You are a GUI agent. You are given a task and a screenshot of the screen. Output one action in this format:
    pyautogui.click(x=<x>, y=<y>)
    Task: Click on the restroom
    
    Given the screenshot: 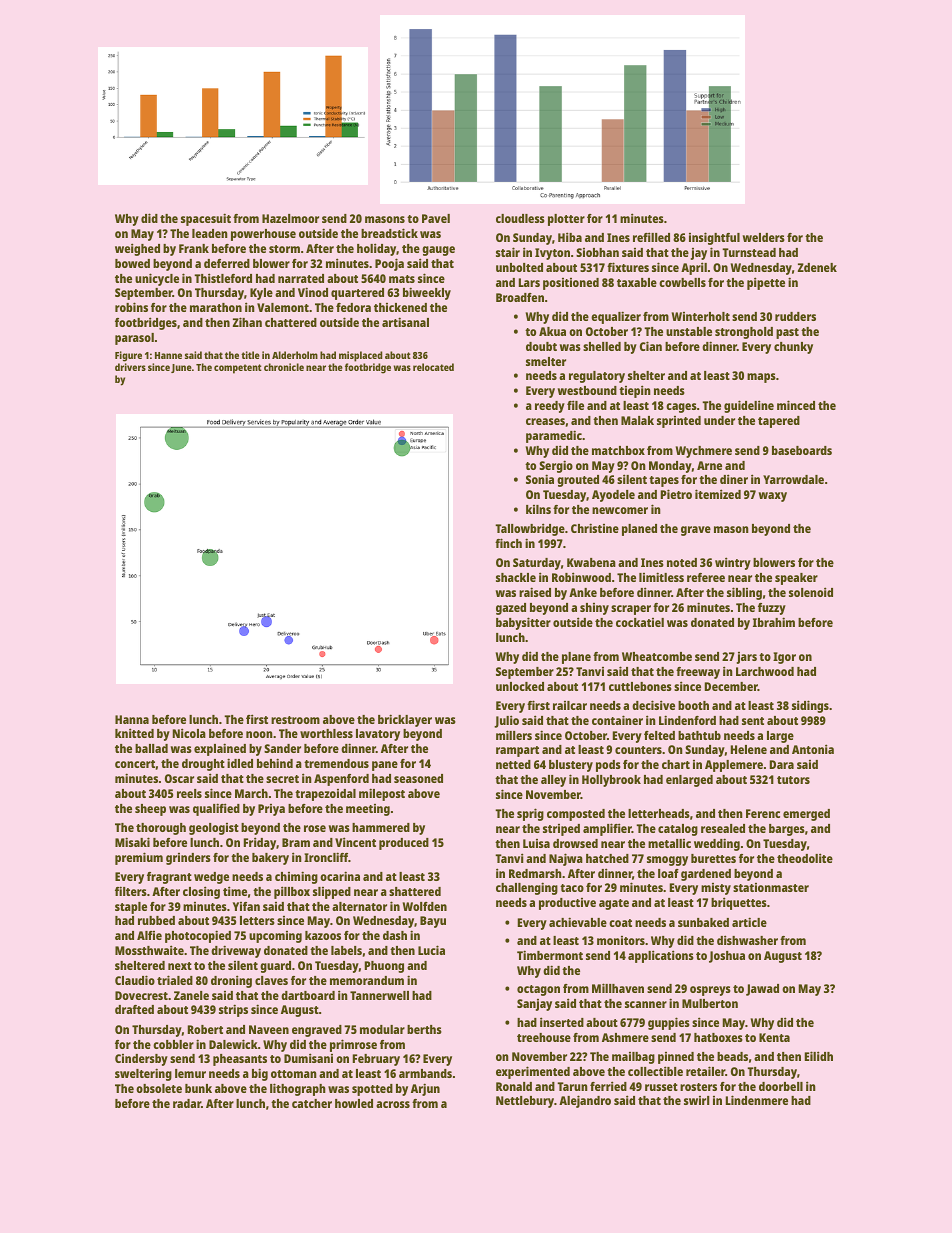 What is the action you would take?
    pyautogui.click(x=295, y=720)
